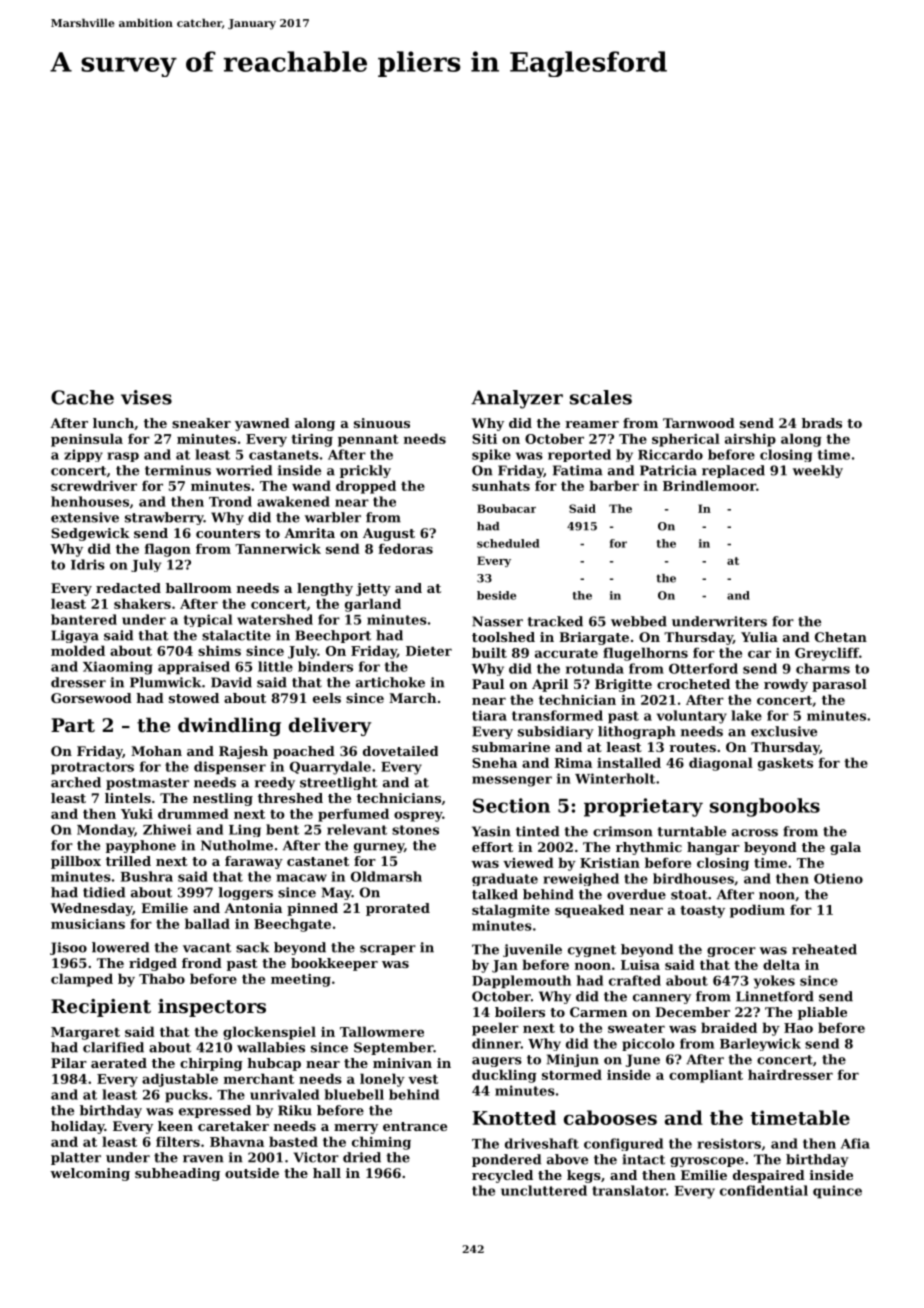 Image resolution: width=924 pixels, height=1308 pixels. What do you see at coordinates (855, 1143) in the screenshot?
I see `Afia` at bounding box center [855, 1143].
